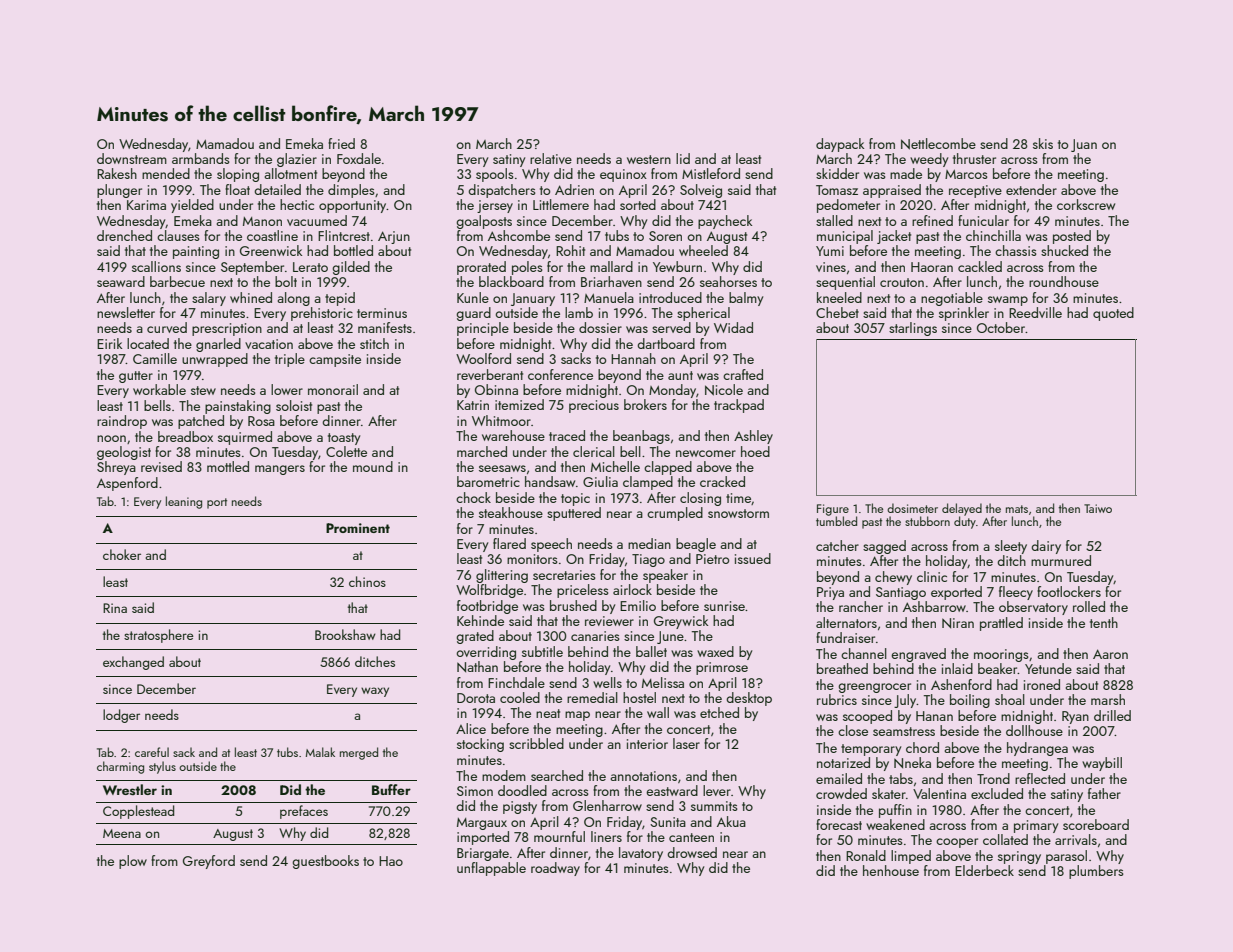 The height and width of the page is (952, 1233). What do you see at coordinates (341, 143) in the page?
I see `fried` at bounding box center [341, 143].
